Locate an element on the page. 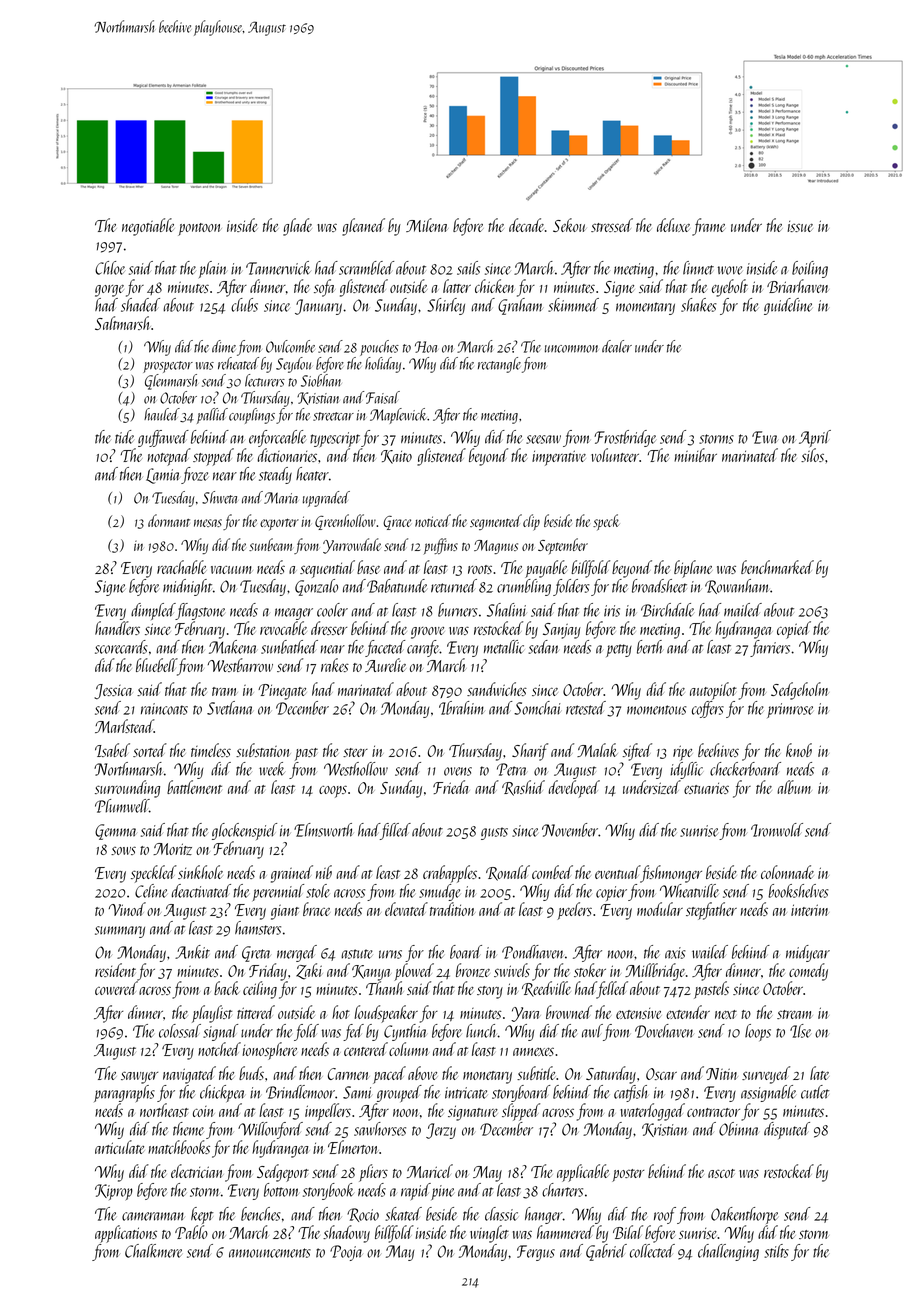 This document has height=1308, width=924. pontoon is located at coordinates (200, 229).
